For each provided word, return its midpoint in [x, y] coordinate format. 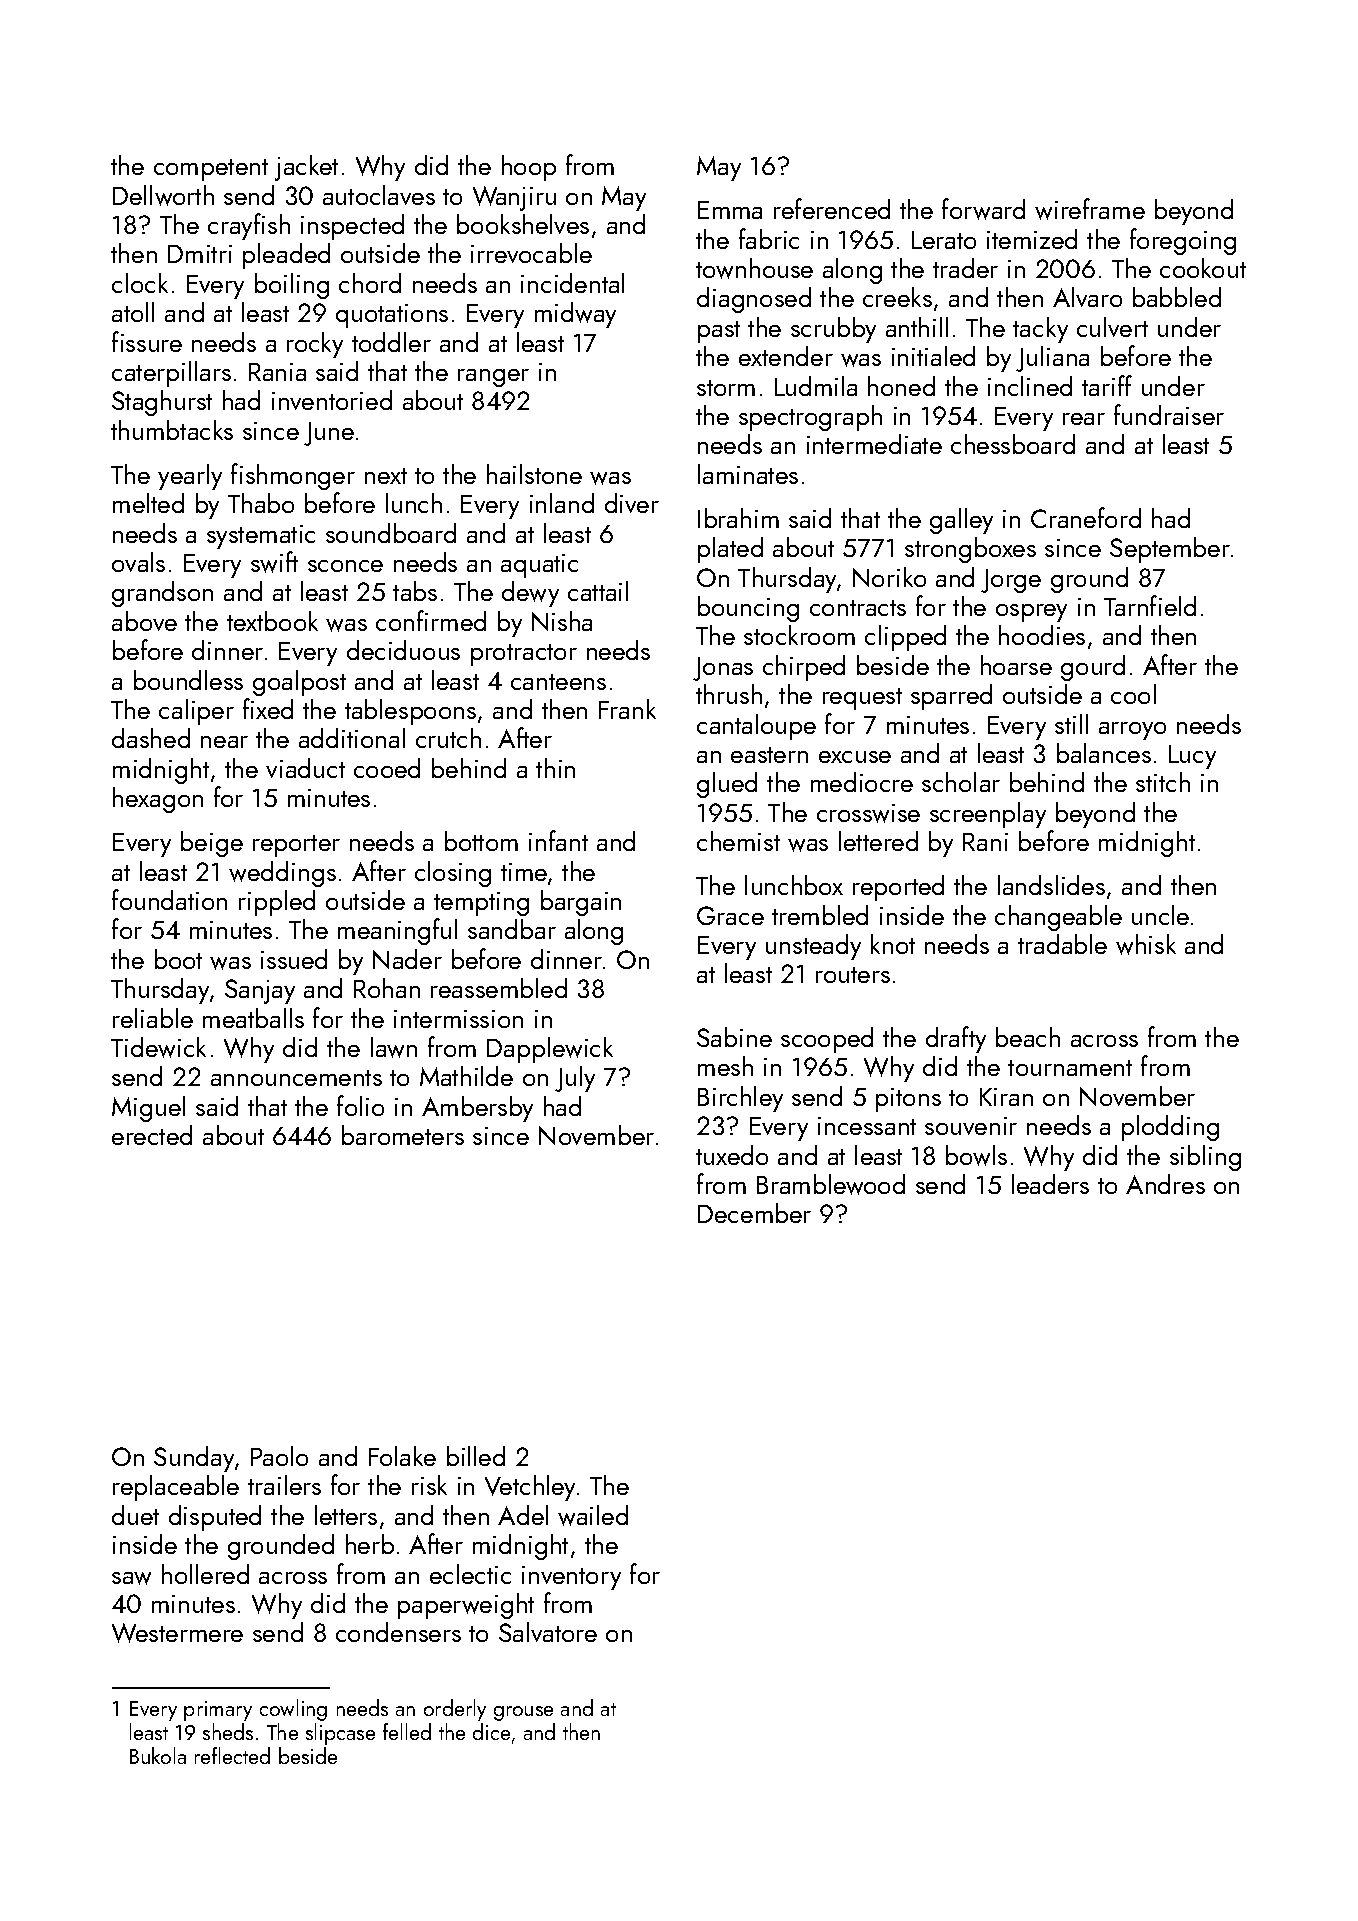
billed [476, 1456]
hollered [205, 1574]
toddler [391, 342]
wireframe [1090, 209]
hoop [529, 168]
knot [893, 944]
